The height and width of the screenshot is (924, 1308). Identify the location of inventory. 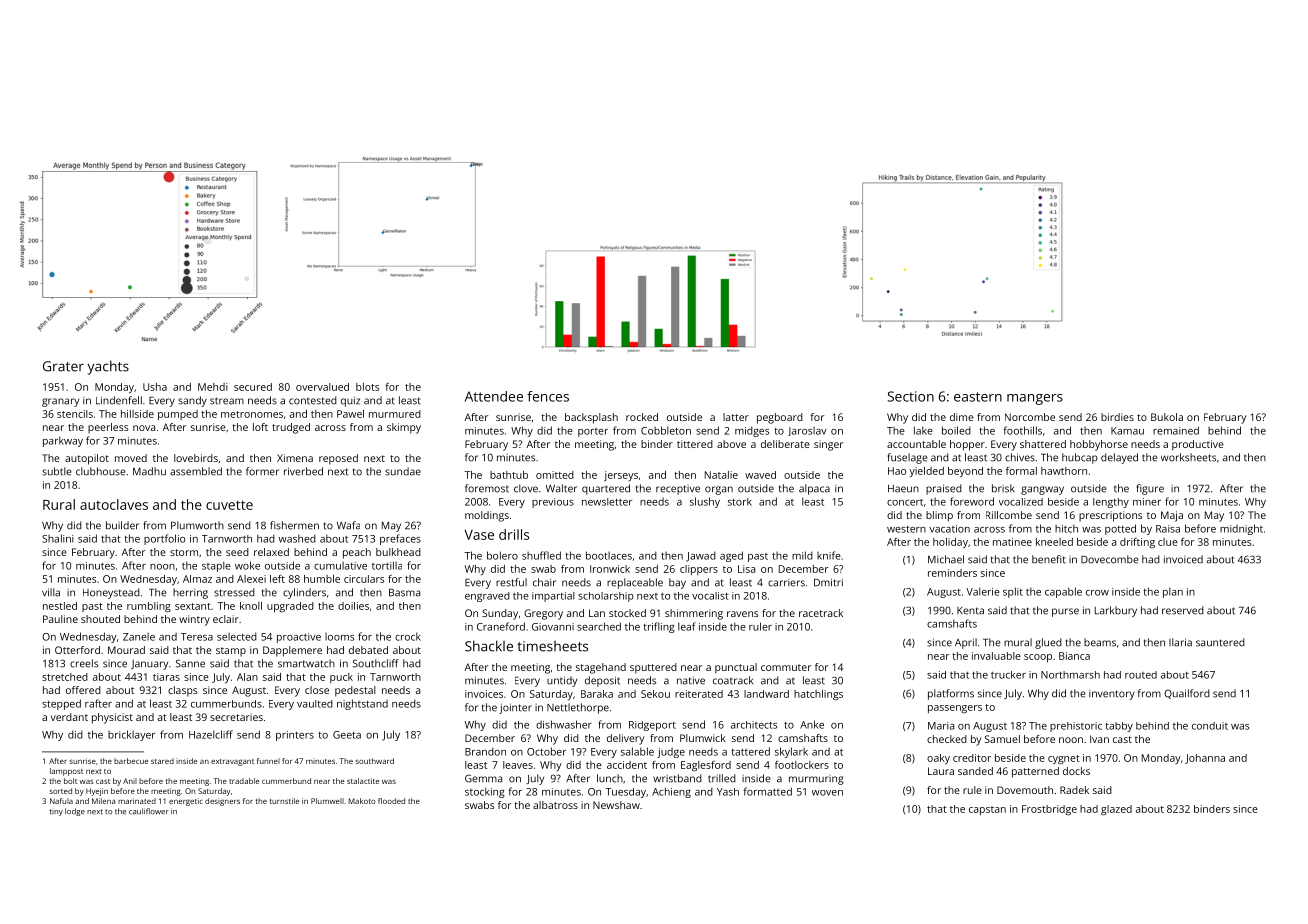
(1112, 695).
